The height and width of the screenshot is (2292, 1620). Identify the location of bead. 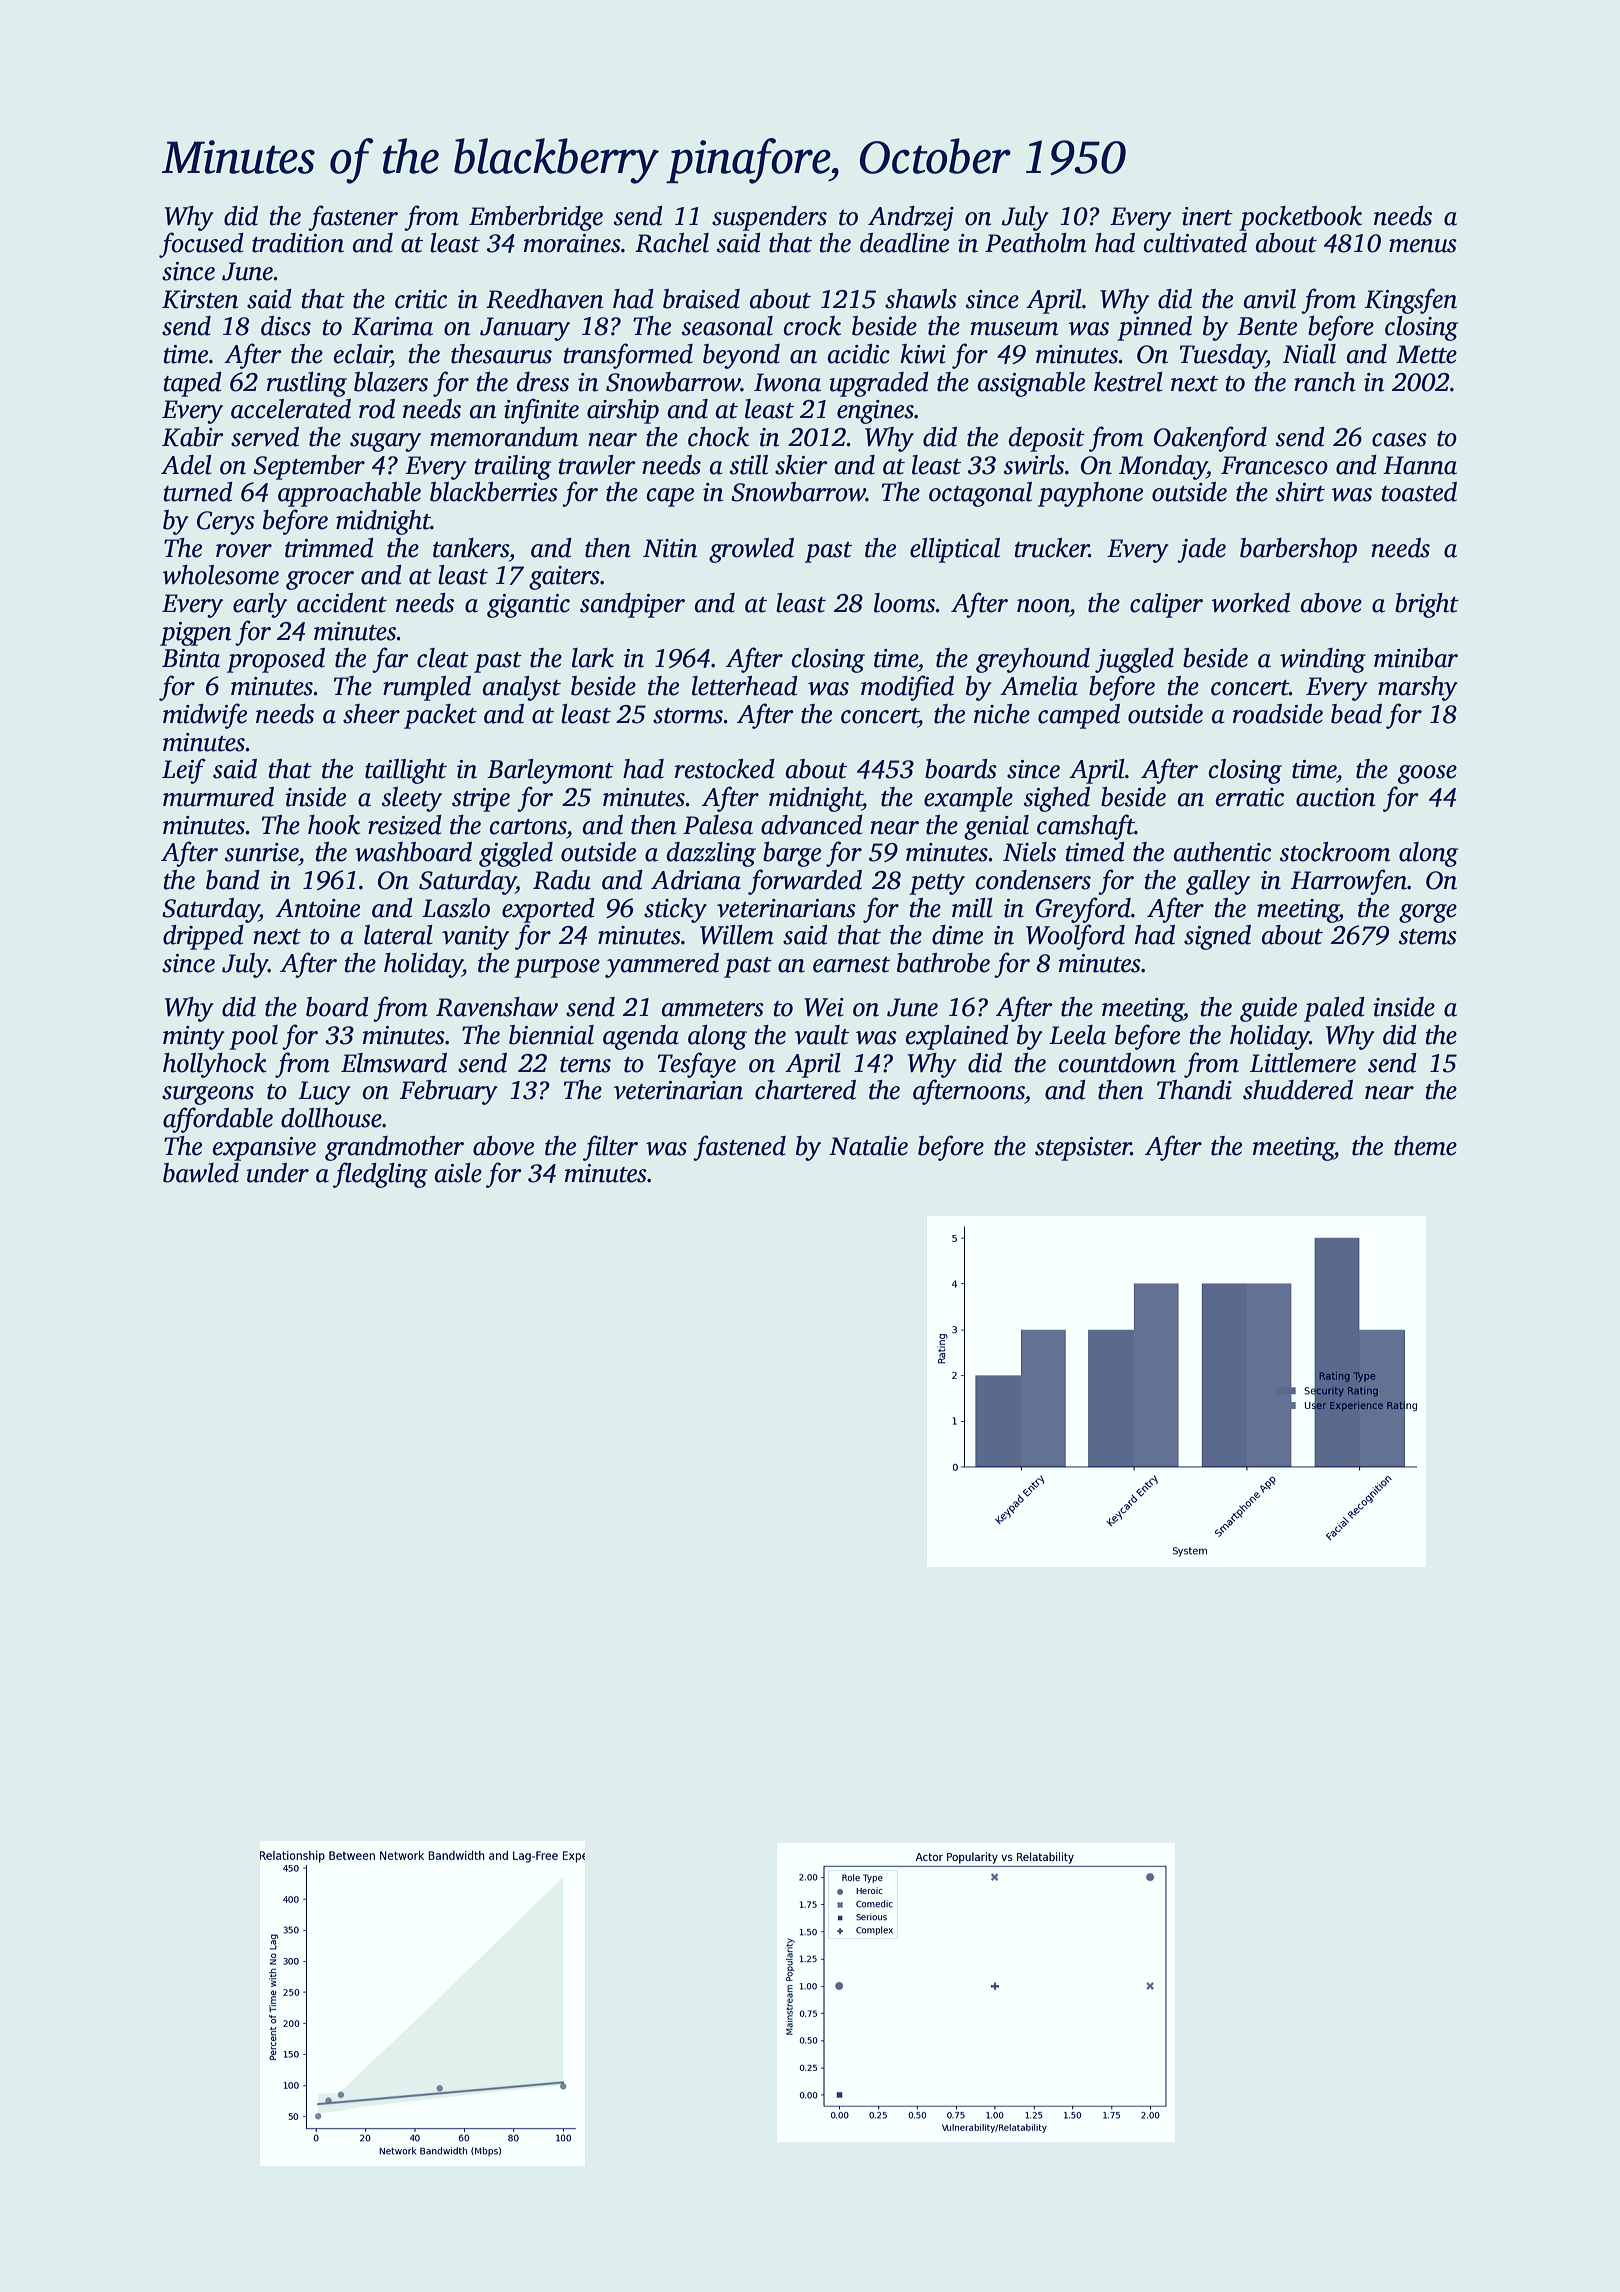
(1356, 714).
